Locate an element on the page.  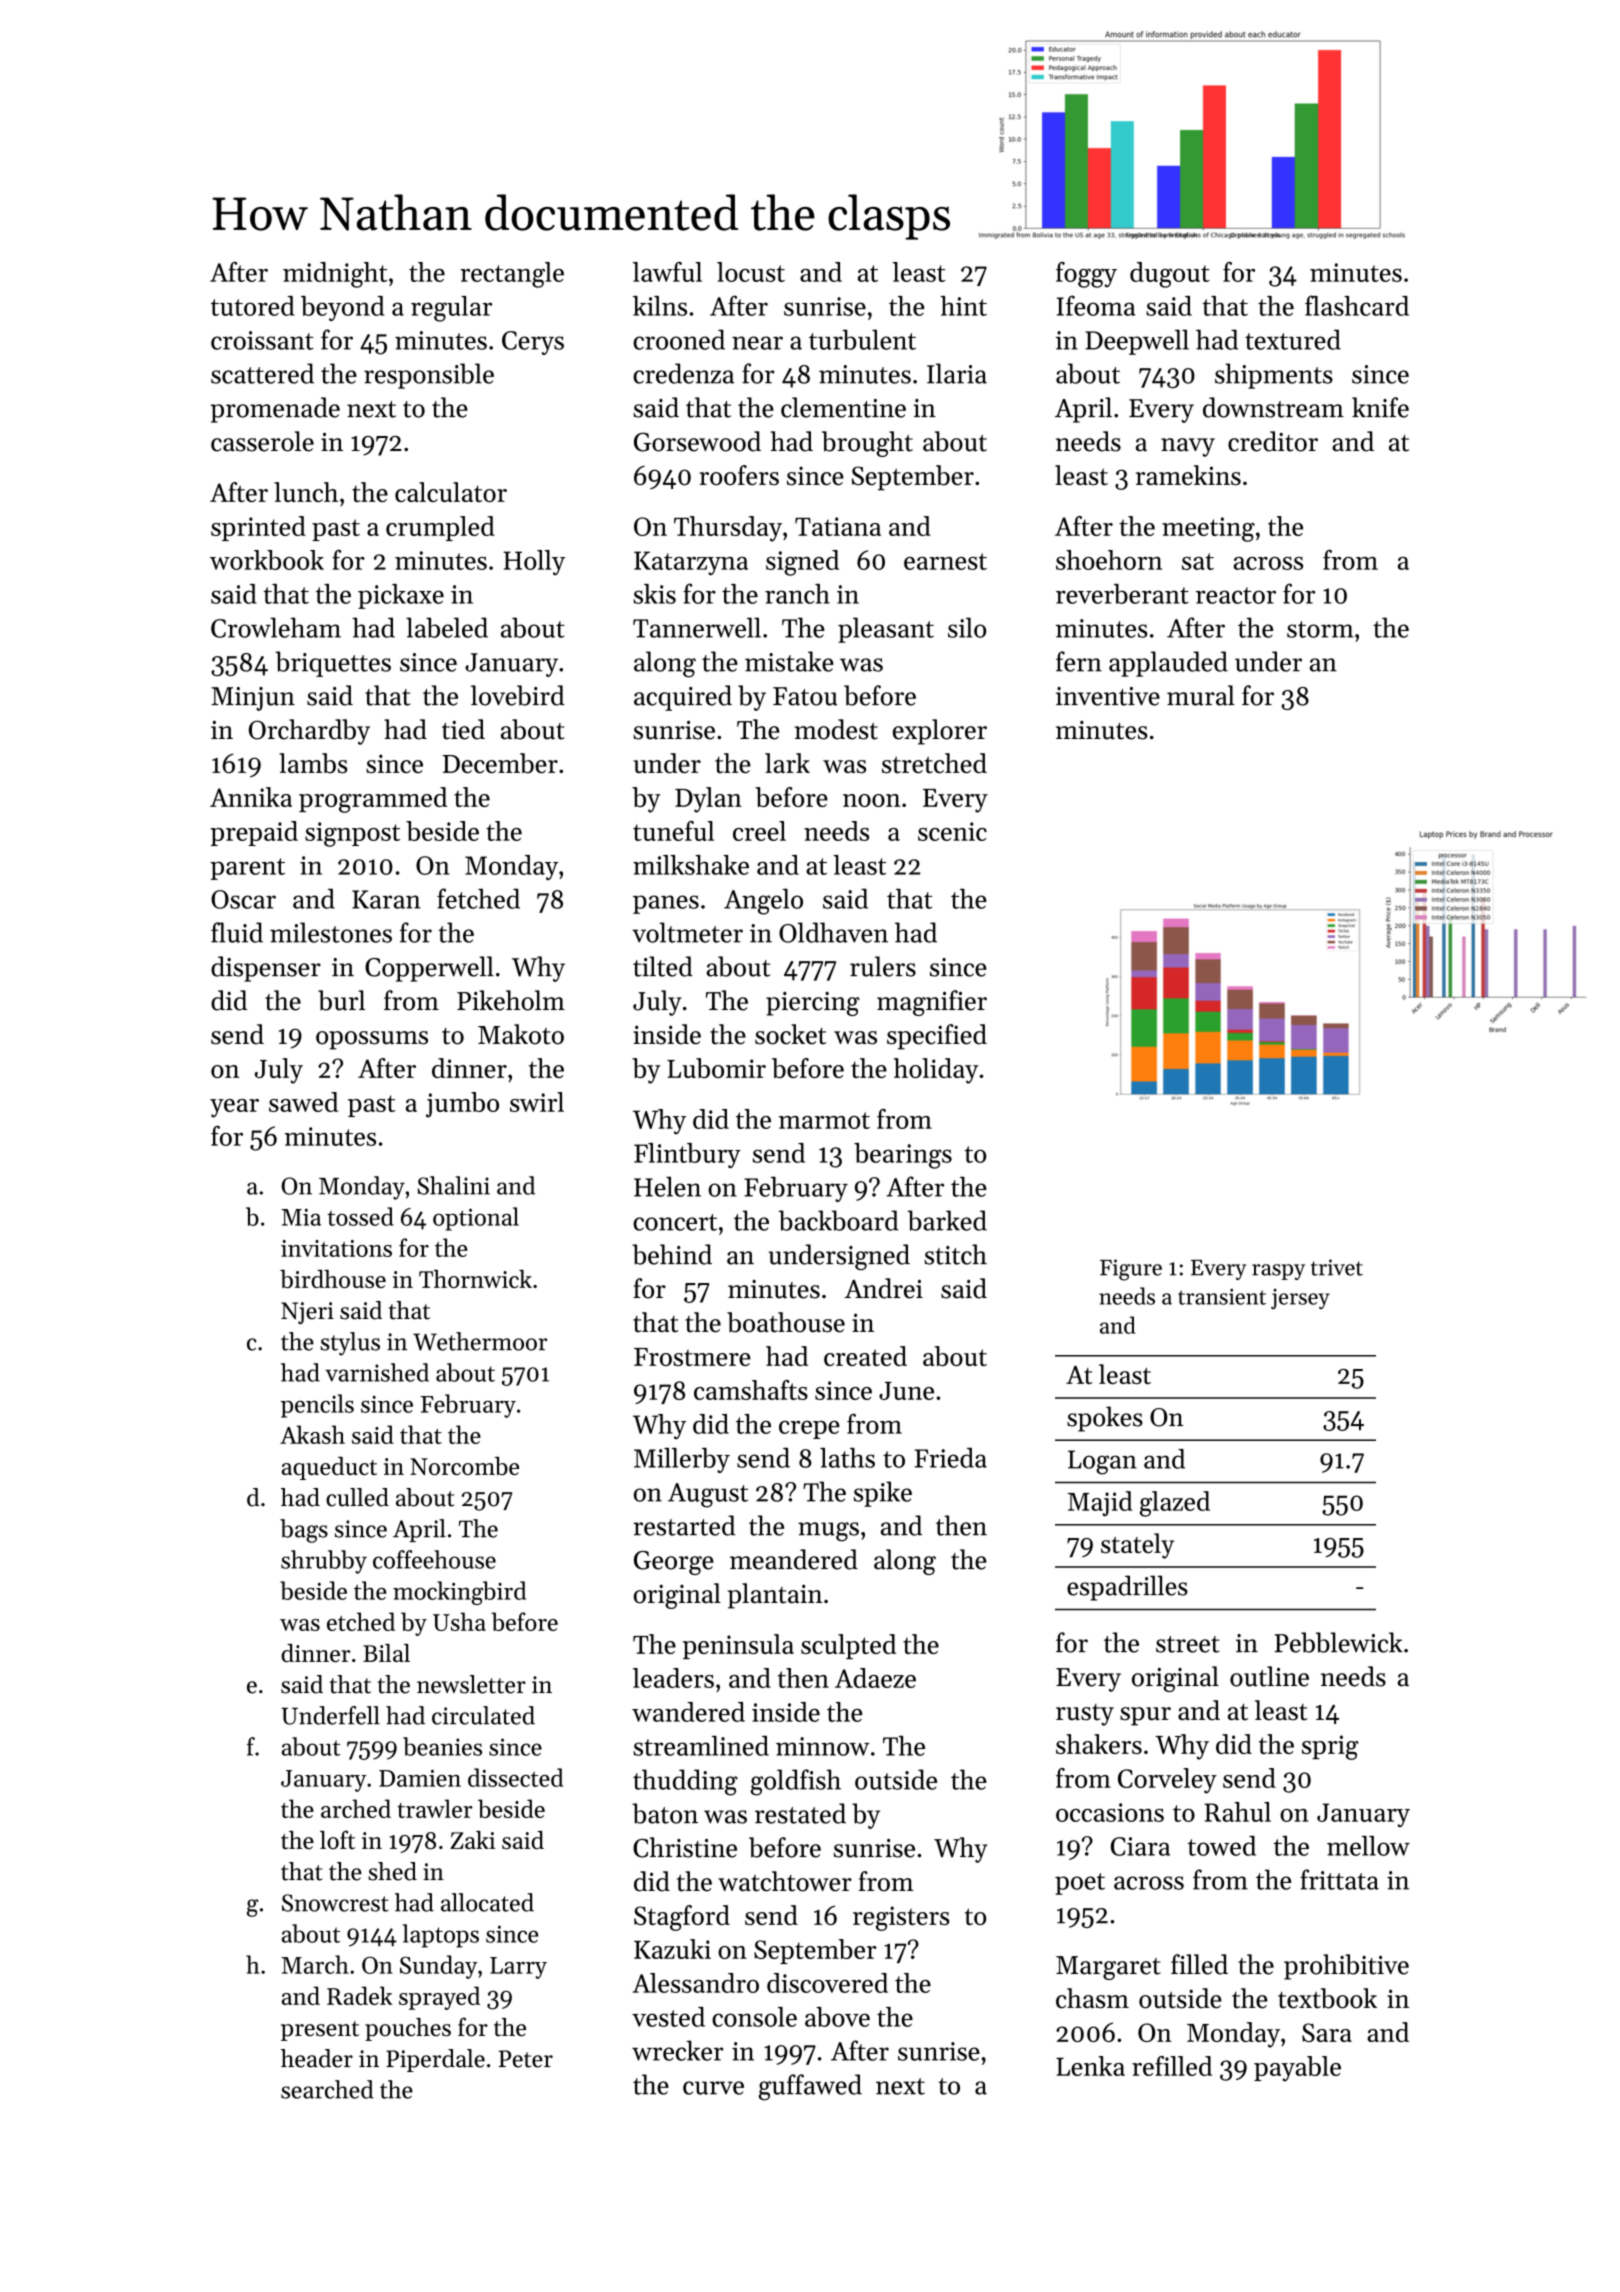
Margaret is located at coordinates (1108, 1968).
